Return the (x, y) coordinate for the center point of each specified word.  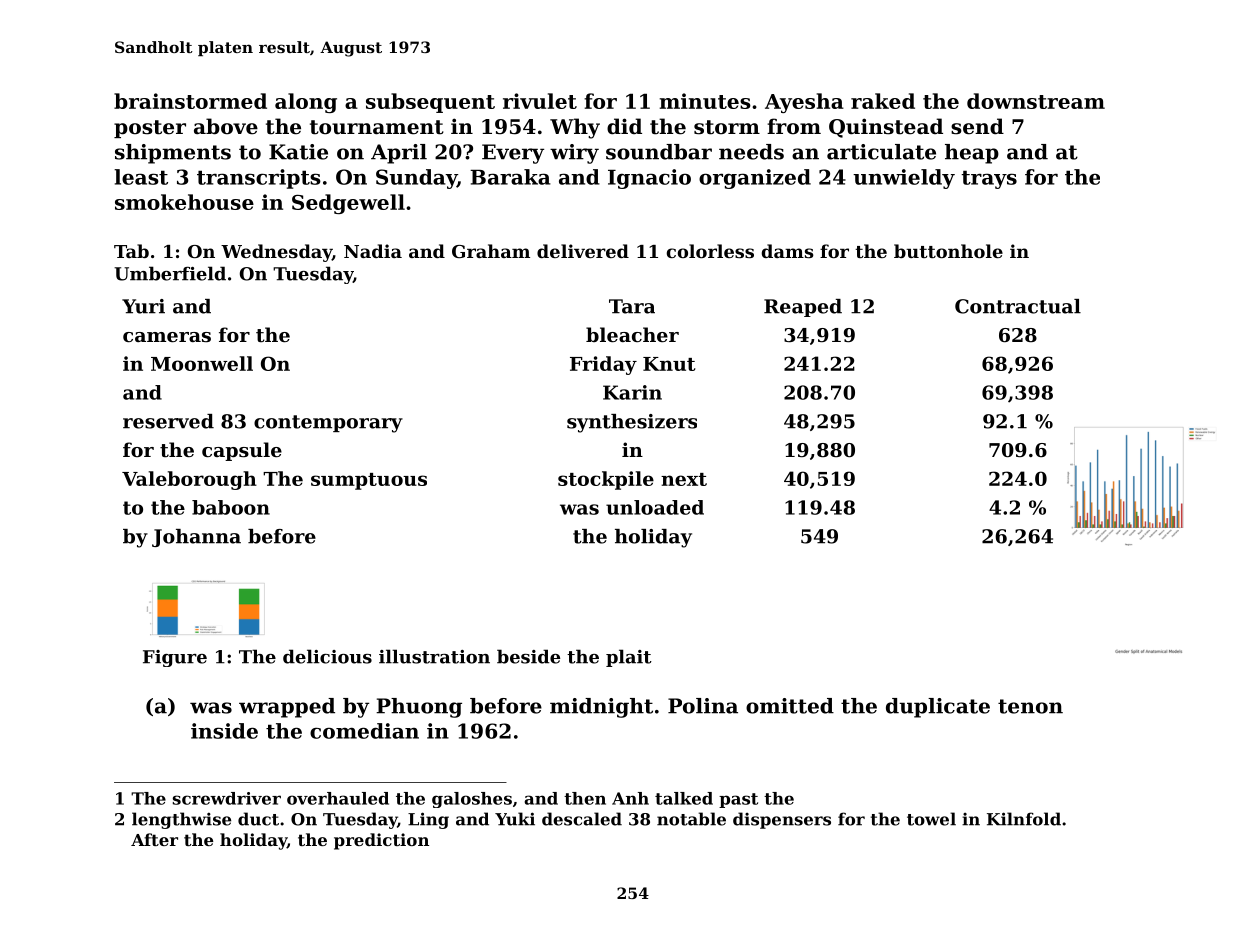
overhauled (338, 798)
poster (150, 129)
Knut (669, 364)
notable (691, 819)
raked (883, 101)
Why (575, 128)
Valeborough (189, 480)
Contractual (1018, 306)
